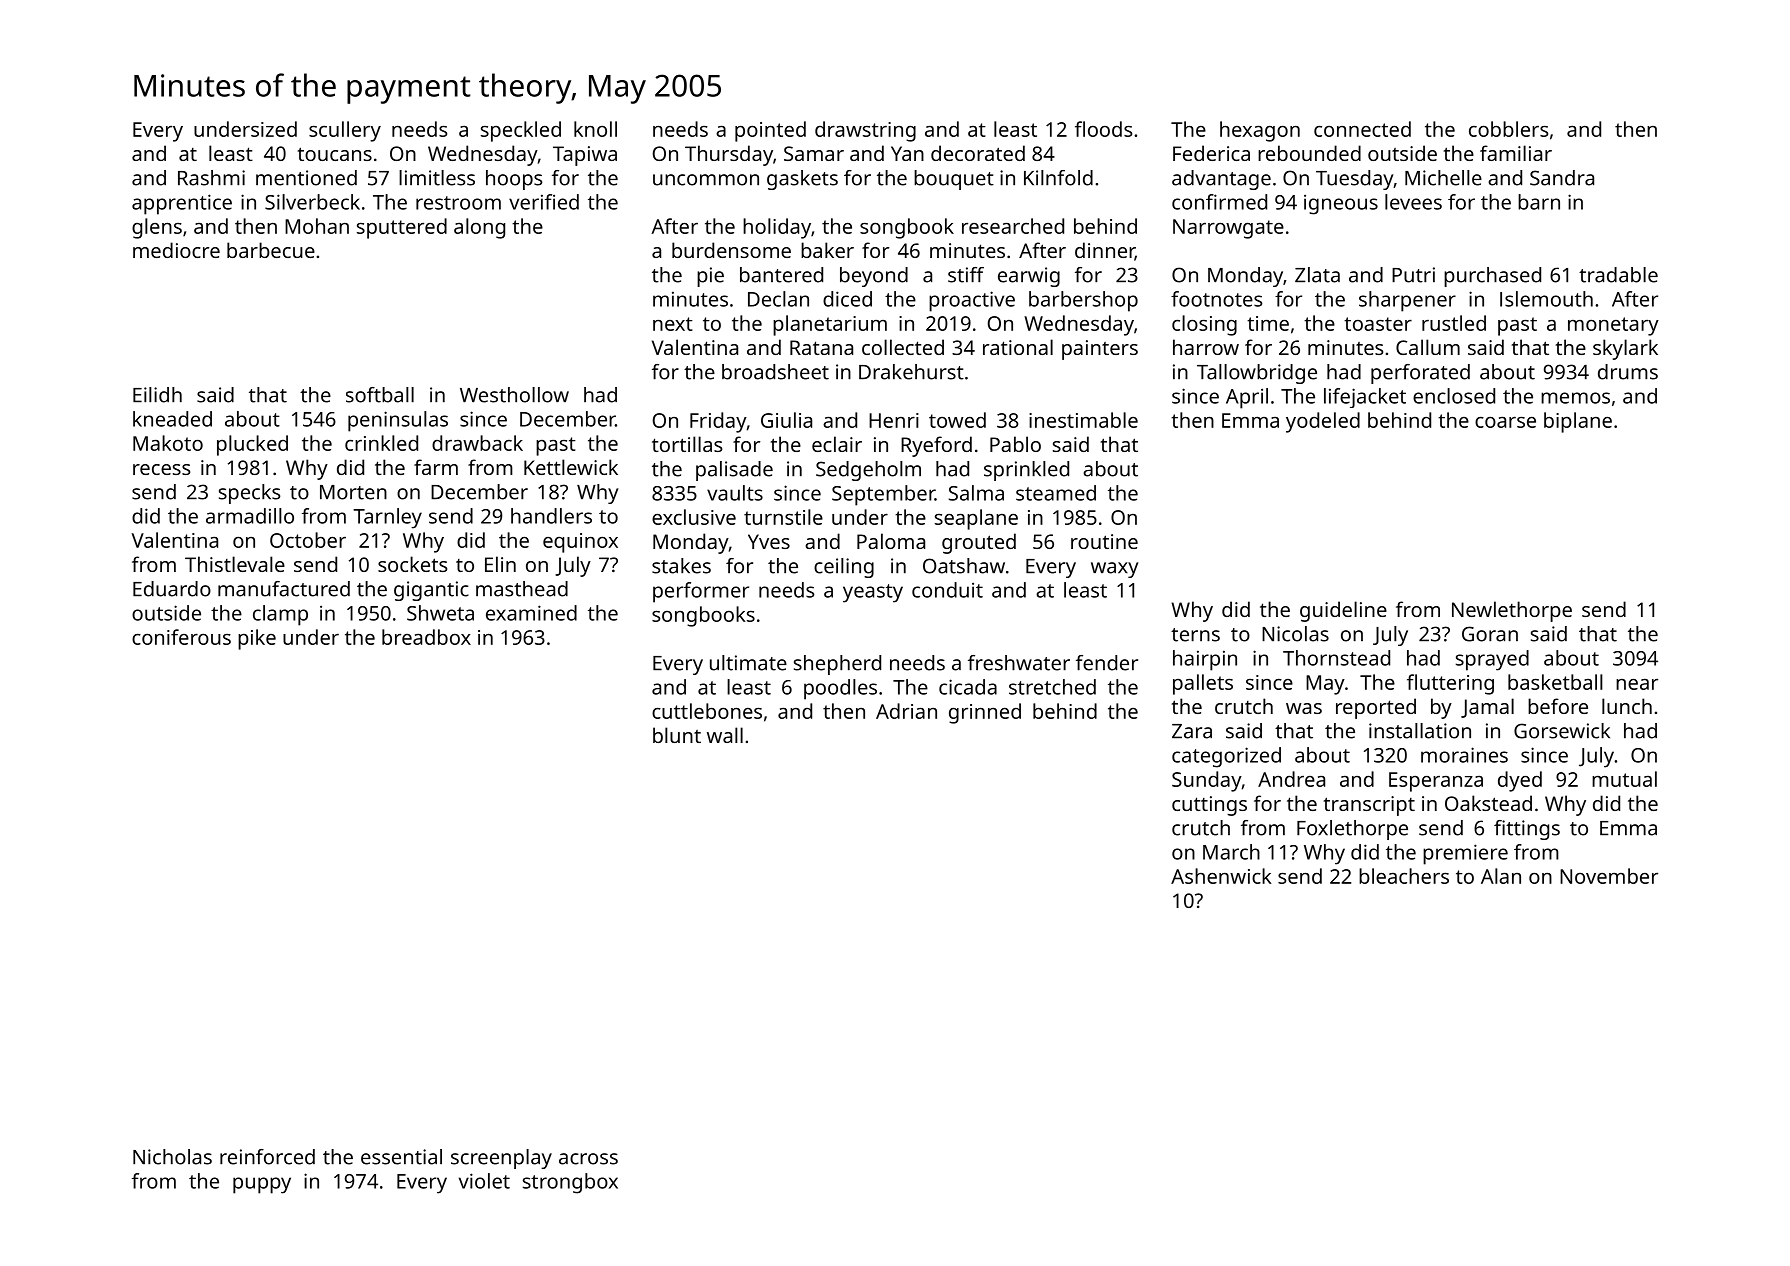 The width and height of the page is (1790, 1266). Describe the element at coordinates (380, 395) in the page. I see `softball` at that location.
